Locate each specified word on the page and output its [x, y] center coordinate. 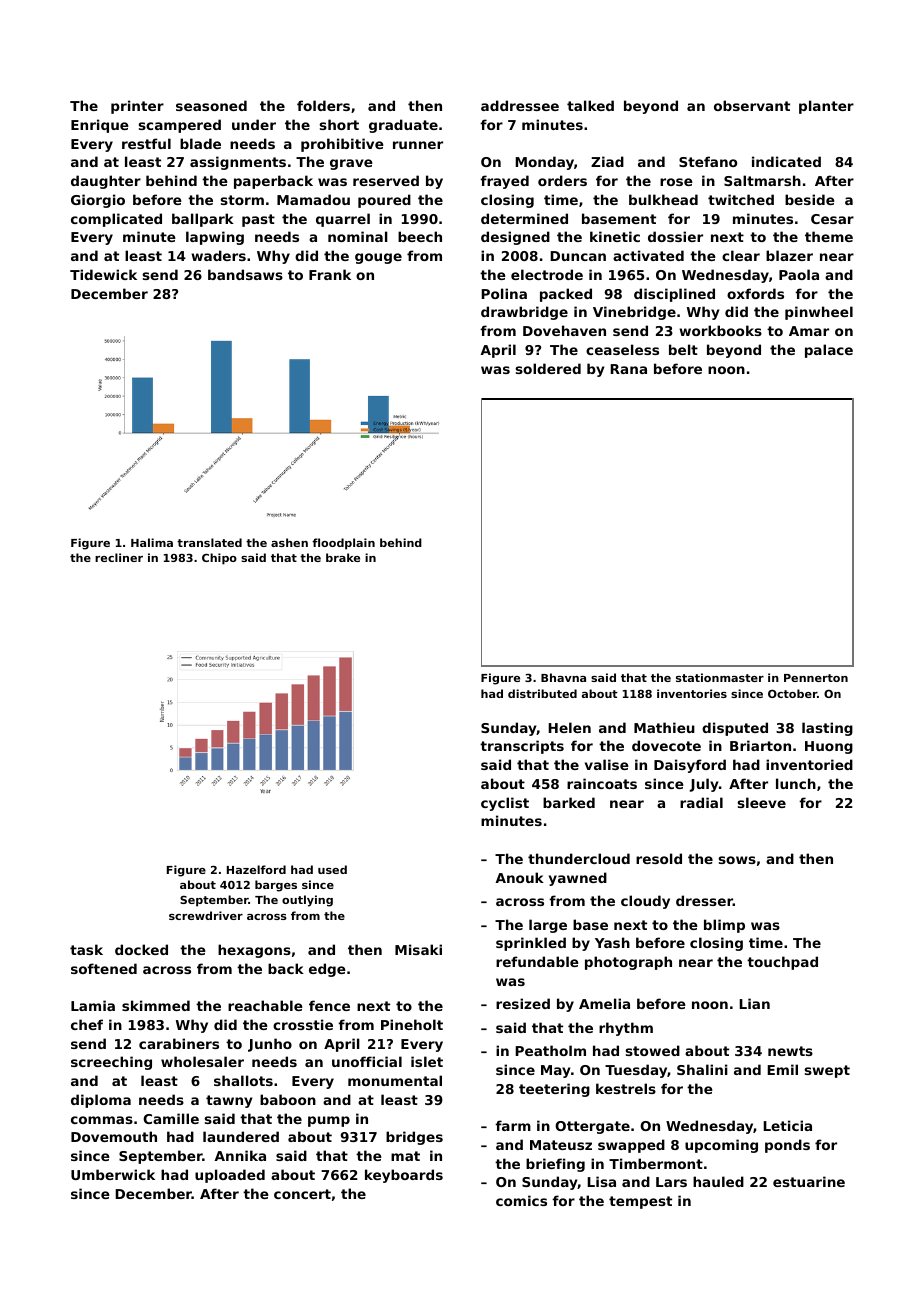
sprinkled [531, 944]
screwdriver [206, 915]
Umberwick [113, 1174]
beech [420, 236]
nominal [358, 236]
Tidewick [103, 274]
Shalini [702, 1069]
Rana [628, 369]
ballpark [203, 220]
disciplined [674, 295]
